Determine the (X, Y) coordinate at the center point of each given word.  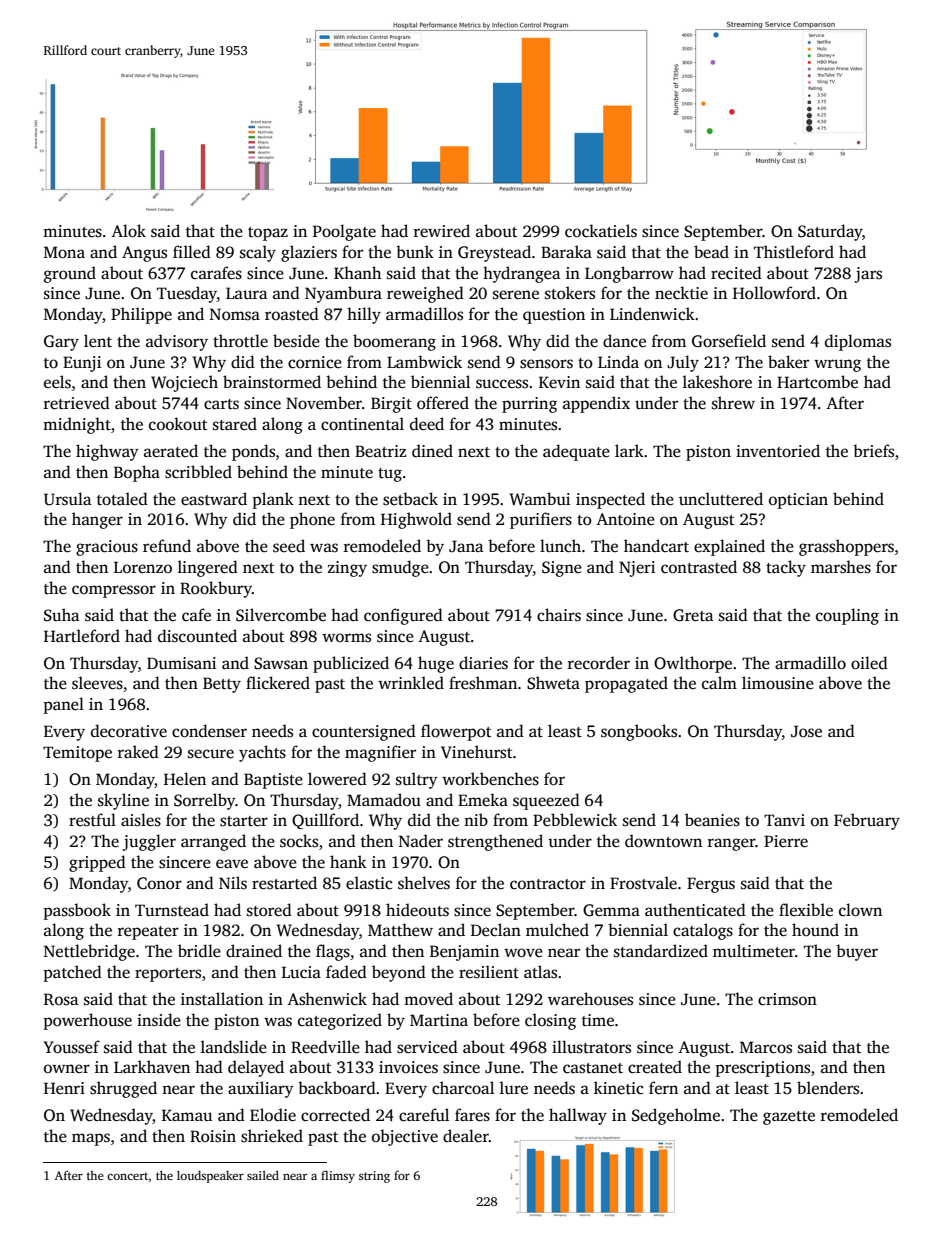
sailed (263, 1175)
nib (476, 819)
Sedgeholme (676, 1116)
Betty (222, 685)
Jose (806, 731)
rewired (442, 231)
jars (868, 275)
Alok (128, 231)
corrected (335, 1115)
